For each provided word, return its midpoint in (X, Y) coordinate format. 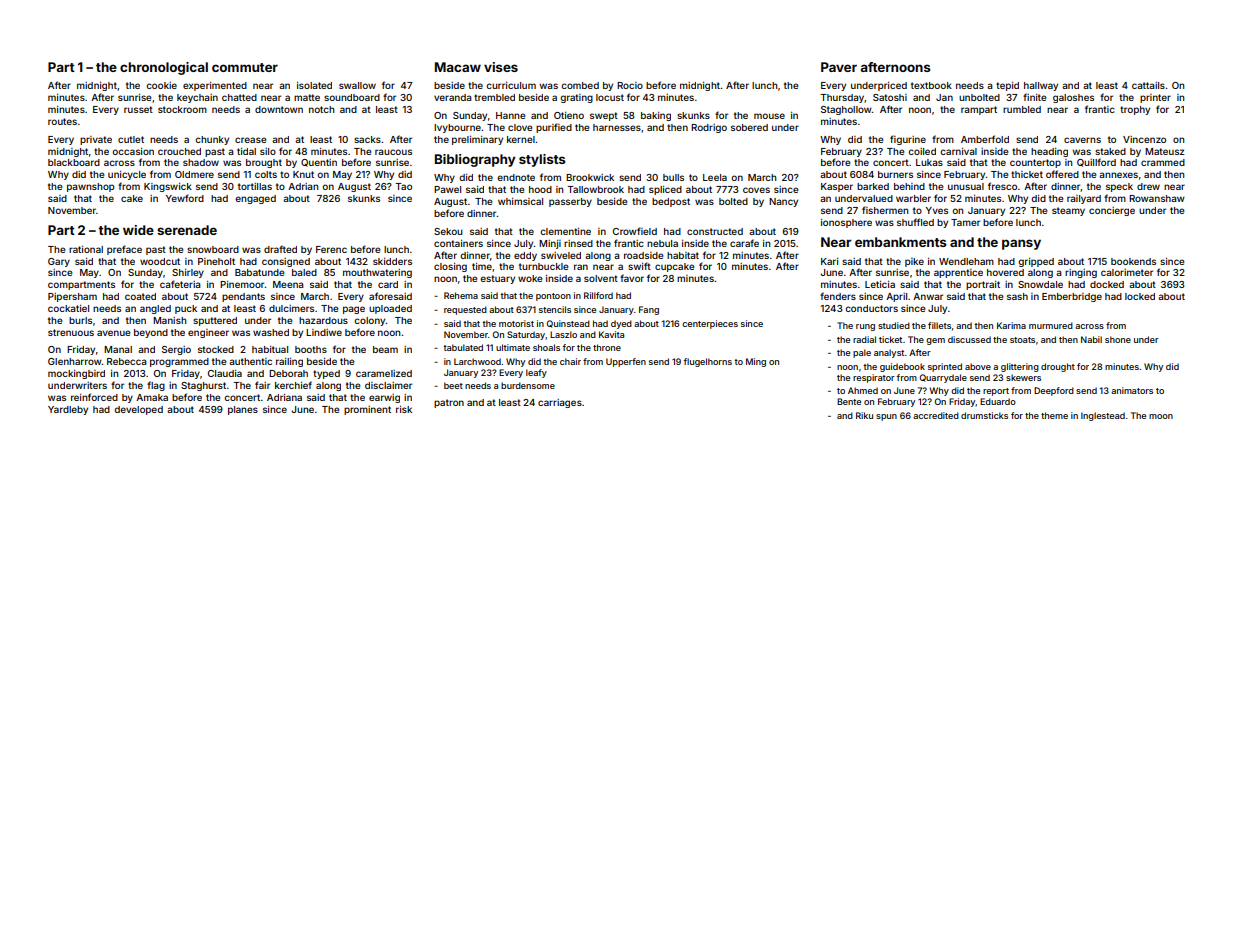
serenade (187, 230)
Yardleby (68, 410)
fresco (1002, 186)
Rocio (630, 85)
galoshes (1073, 98)
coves (756, 190)
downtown (279, 109)
